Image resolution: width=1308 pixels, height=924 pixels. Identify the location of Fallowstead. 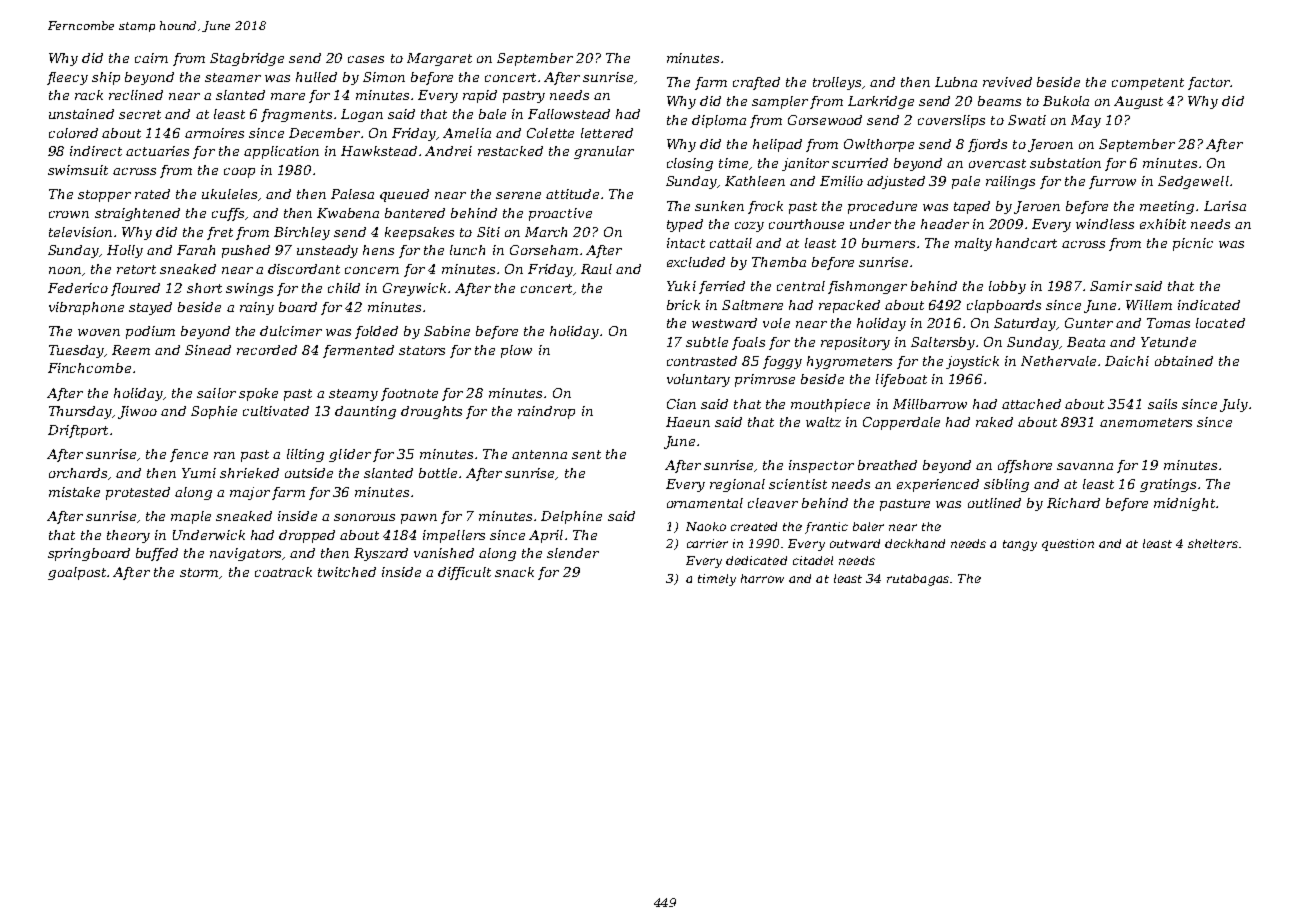
(569, 114).
